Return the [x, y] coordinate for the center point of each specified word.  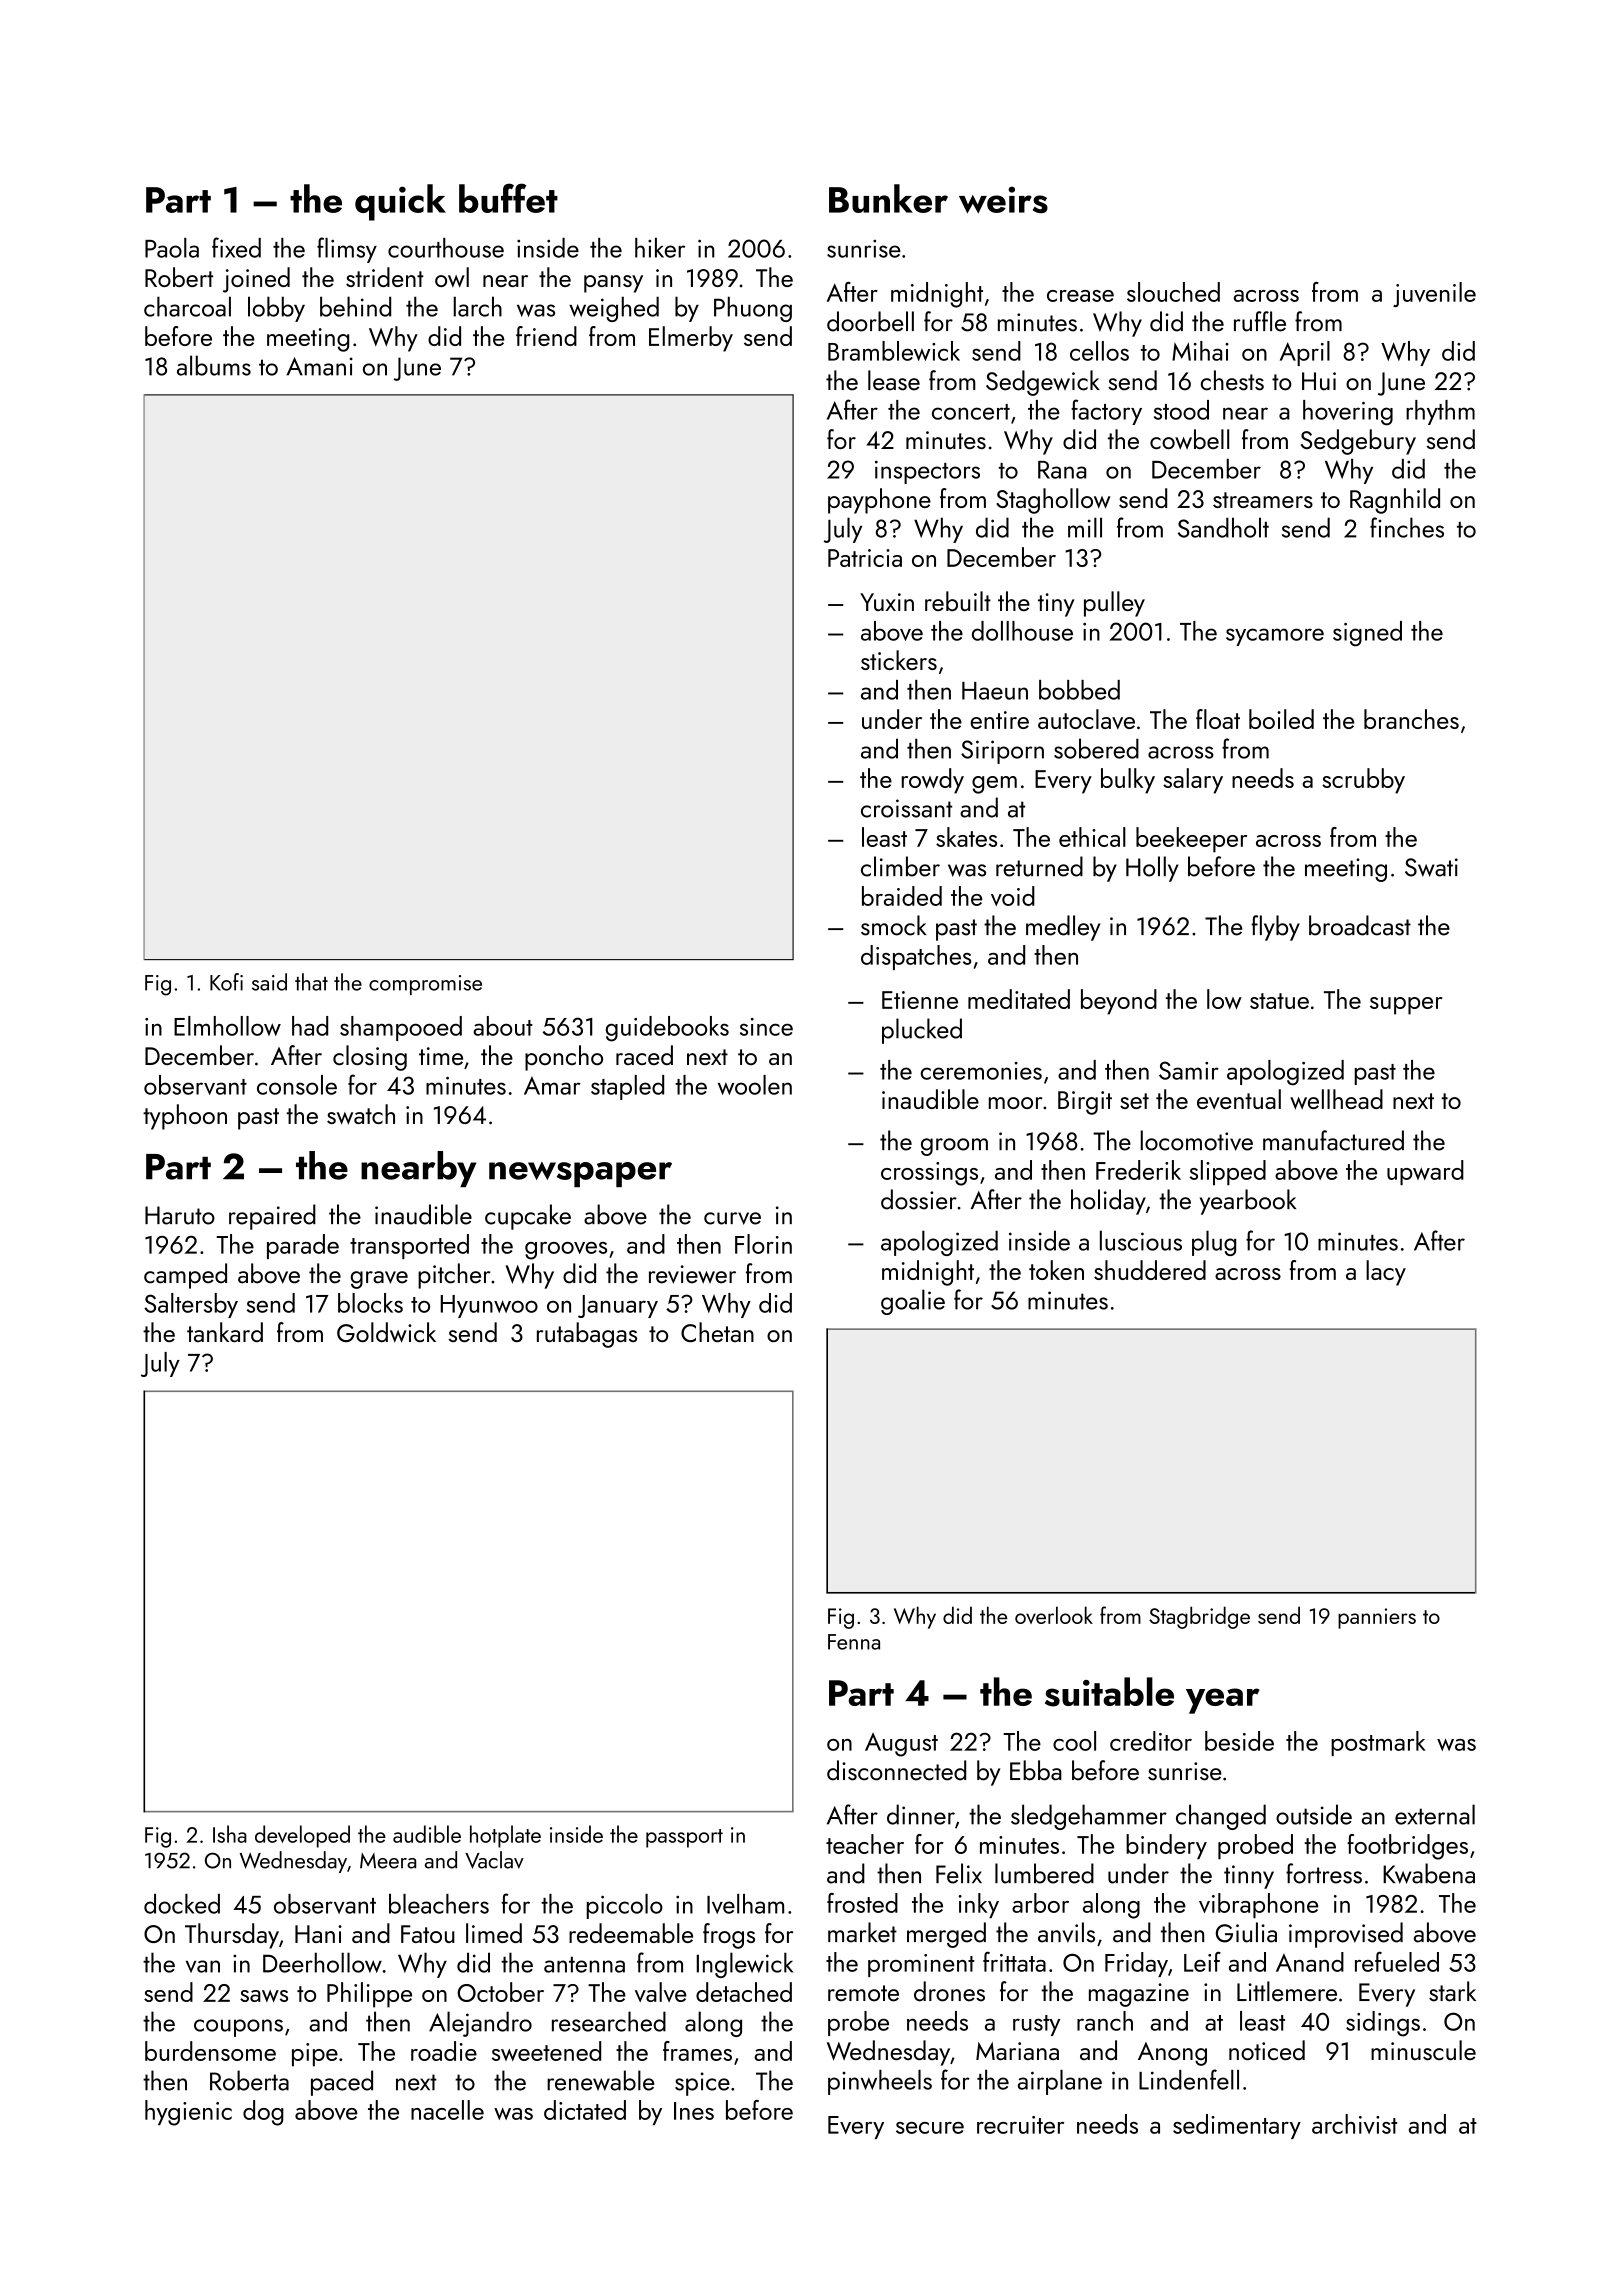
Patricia [865, 558]
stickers [899, 660]
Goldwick [386, 1332]
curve [732, 1218]
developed [302, 1836]
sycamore [1275, 637]
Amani [319, 366]
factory [1106, 412]
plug [1214, 1243]
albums [214, 365]
